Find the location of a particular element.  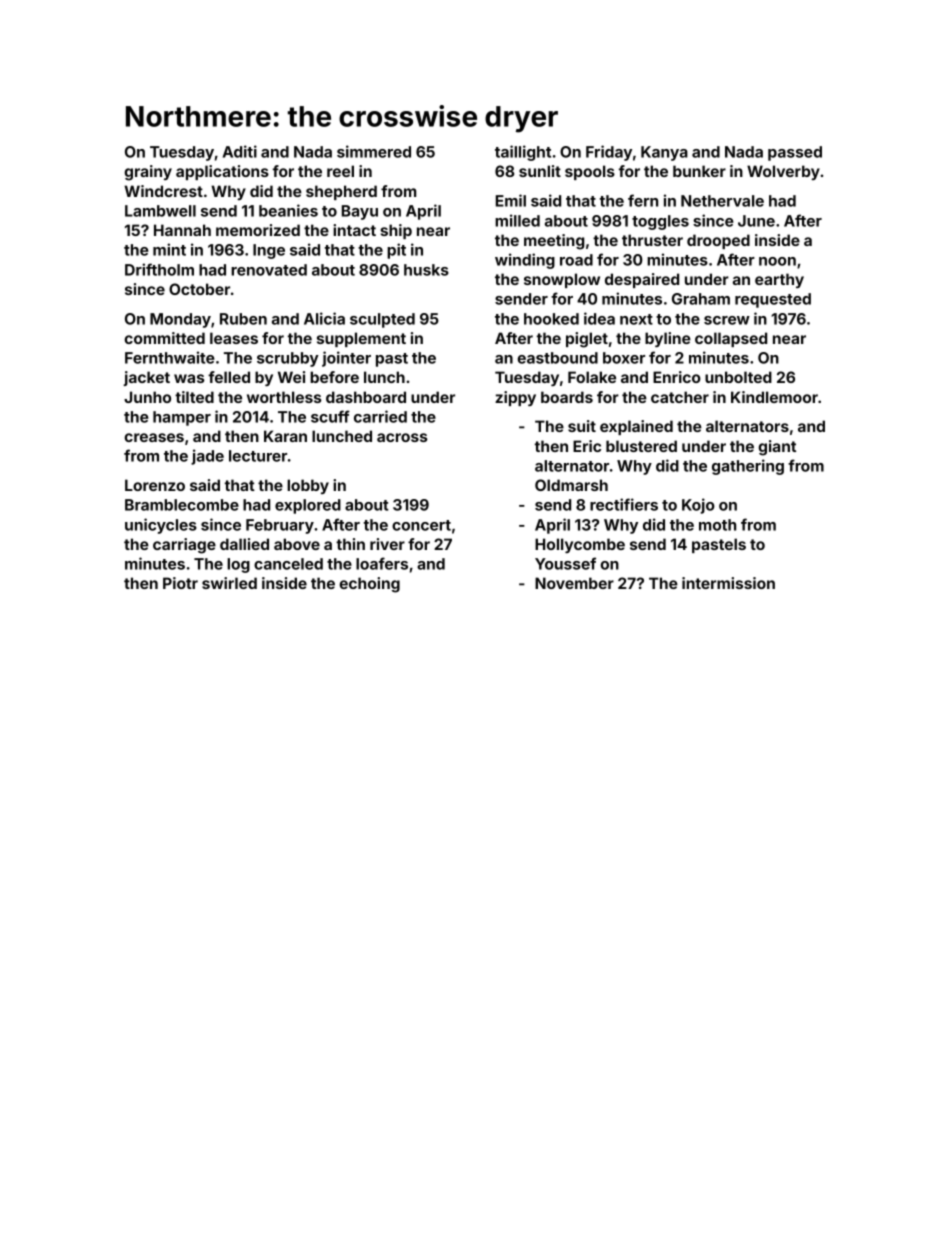

jade is located at coordinates (207, 457).
